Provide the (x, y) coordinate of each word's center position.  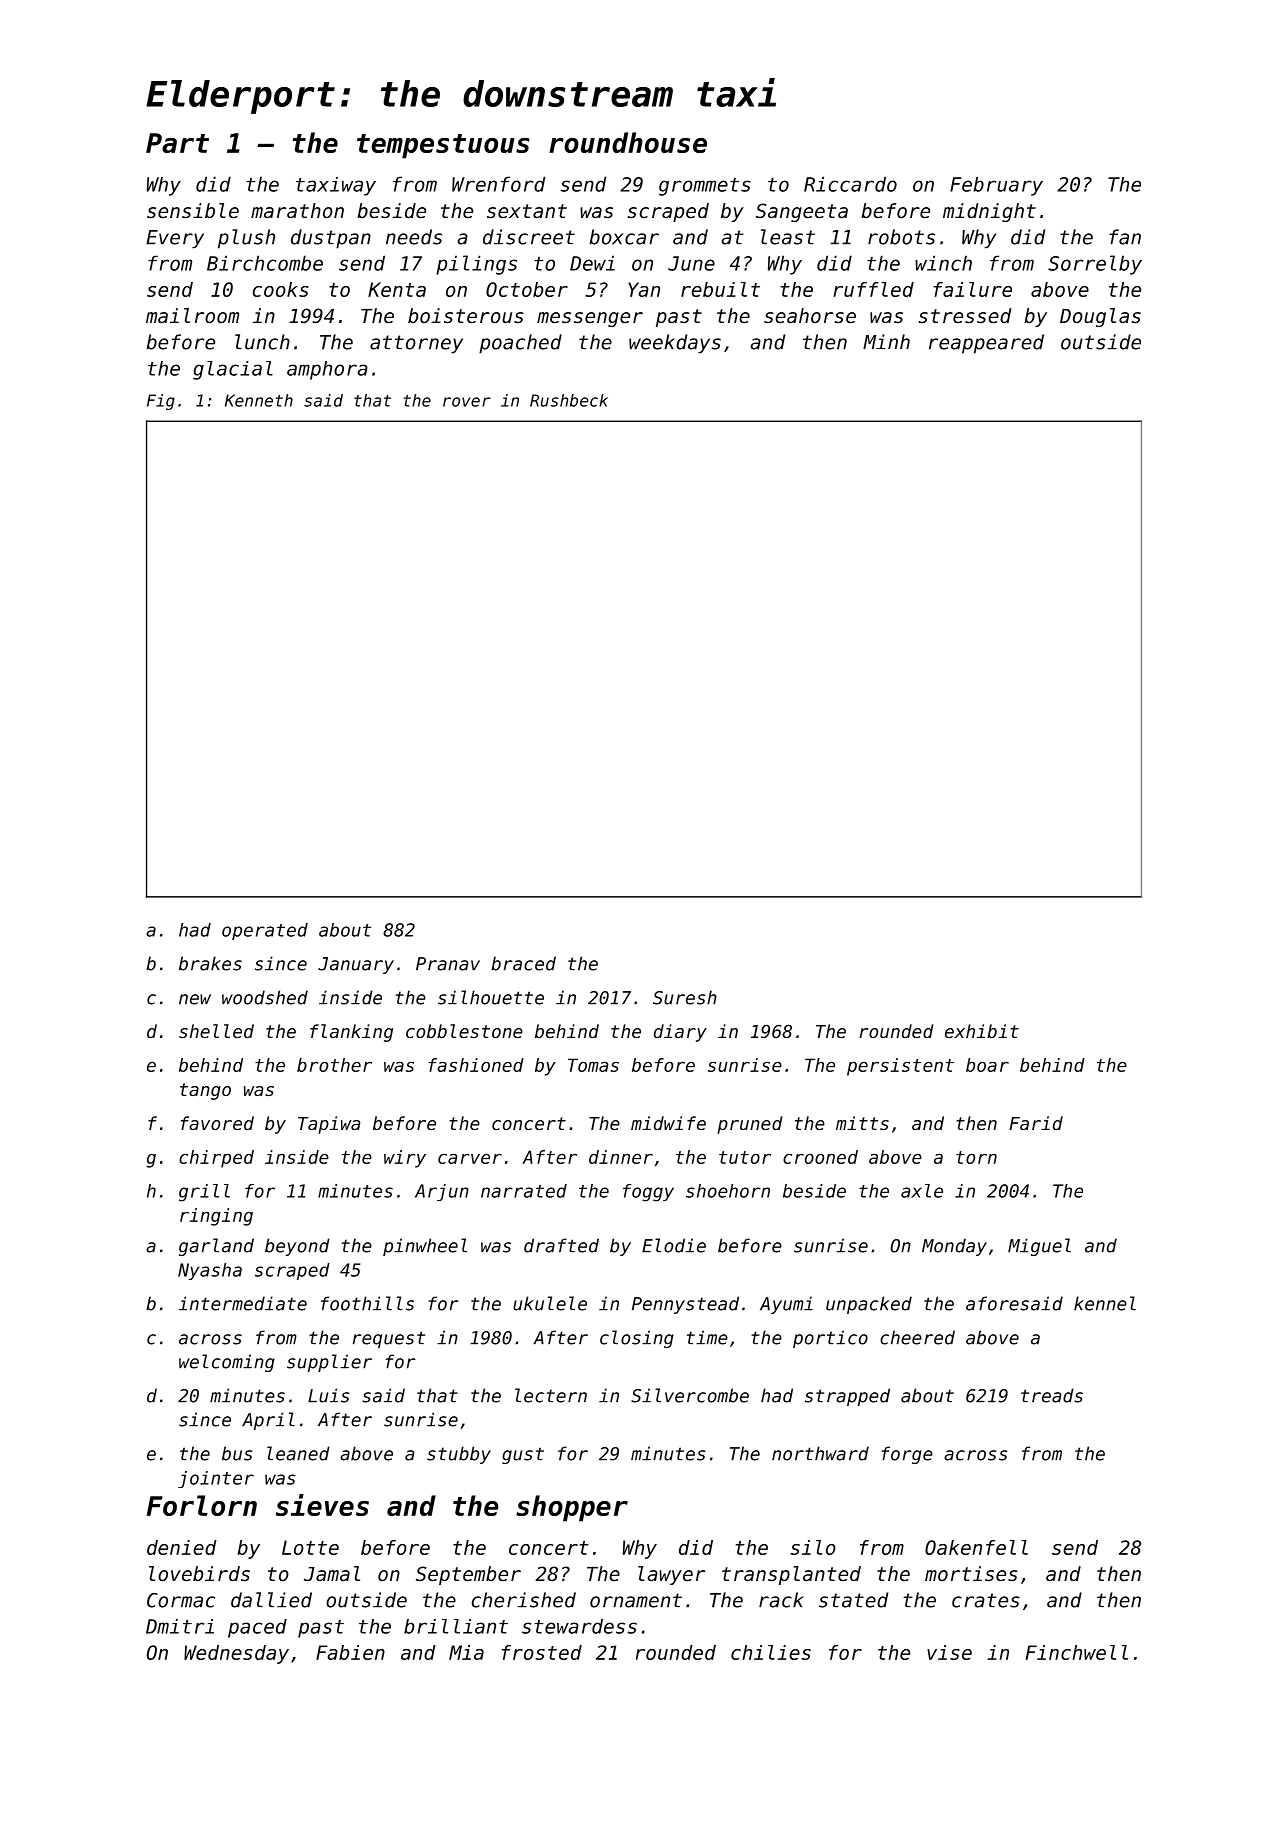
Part (177, 143)
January (356, 965)
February (996, 186)
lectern (551, 1395)
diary (680, 1033)
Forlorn (202, 1505)
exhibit (982, 1031)
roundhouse (628, 142)
